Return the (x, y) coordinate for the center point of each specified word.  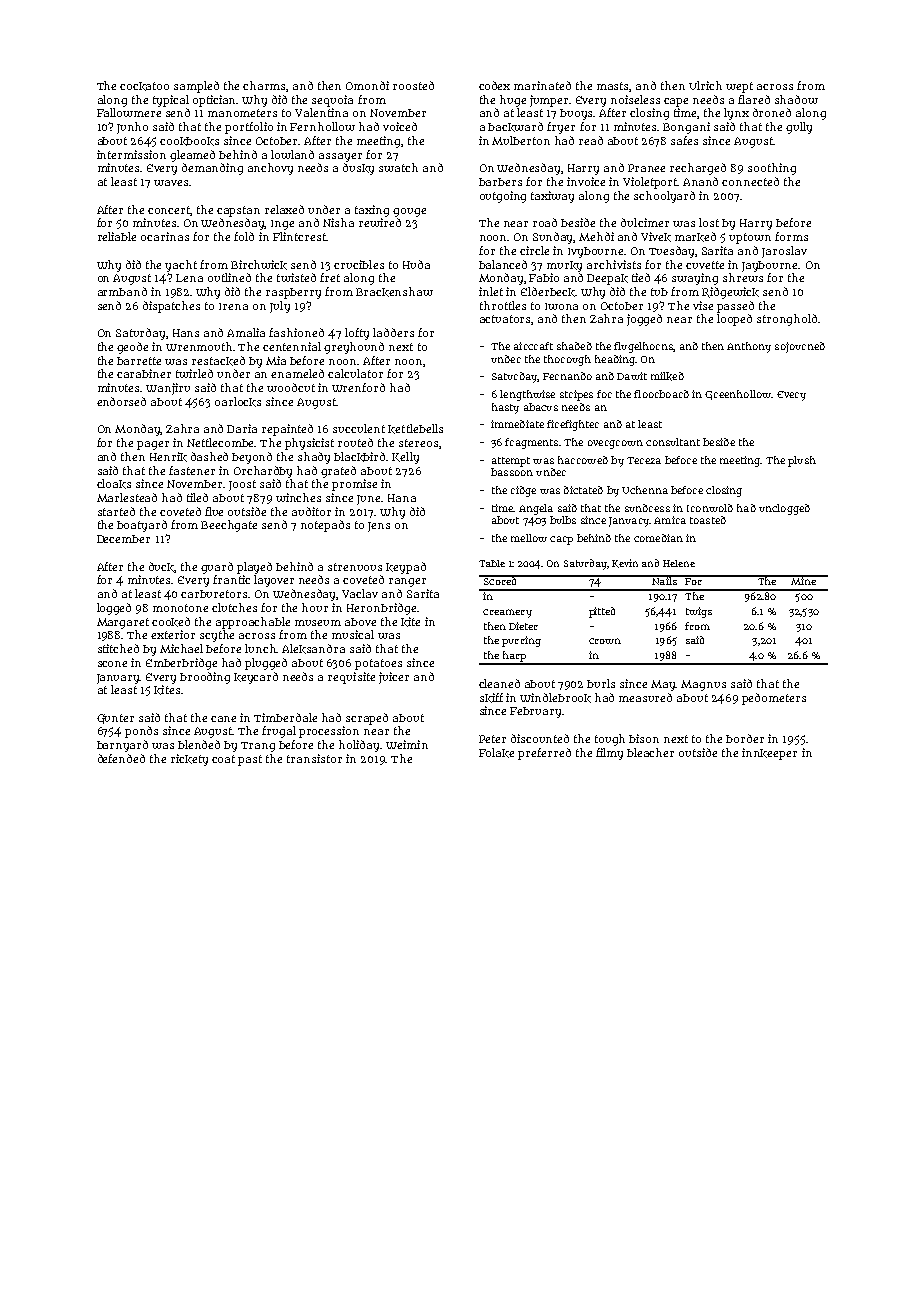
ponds (141, 732)
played (254, 568)
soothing (772, 169)
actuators (506, 320)
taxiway (552, 197)
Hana (402, 498)
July (280, 307)
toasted (708, 520)
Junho (132, 128)
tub (659, 292)
